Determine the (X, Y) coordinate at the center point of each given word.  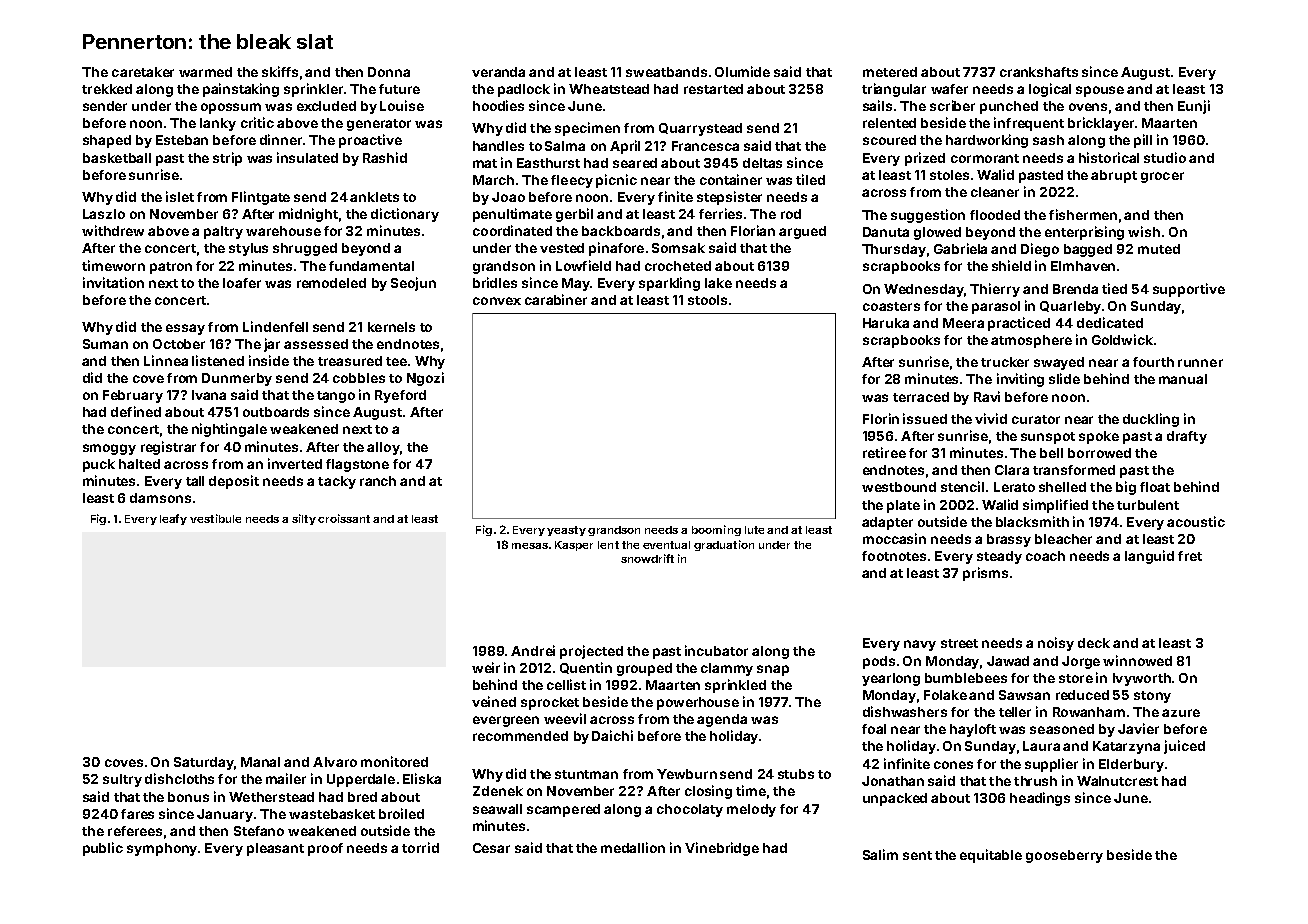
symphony (162, 849)
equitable (991, 856)
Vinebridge (722, 849)
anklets (374, 197)
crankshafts (1039, 72)
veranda (498, 72)
